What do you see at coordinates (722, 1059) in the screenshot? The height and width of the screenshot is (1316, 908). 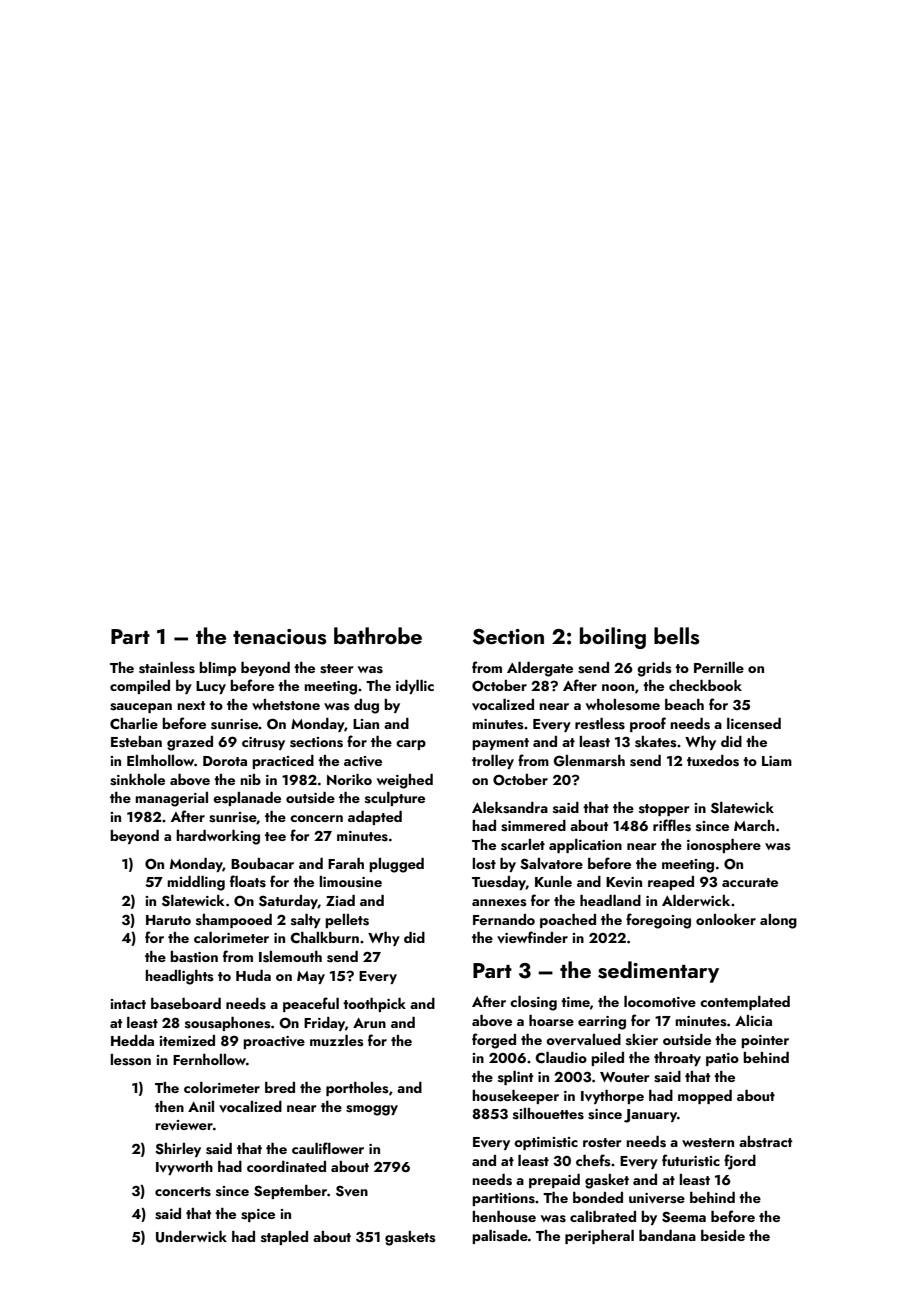 I see `patio` at bounding box center [722, 1059].
